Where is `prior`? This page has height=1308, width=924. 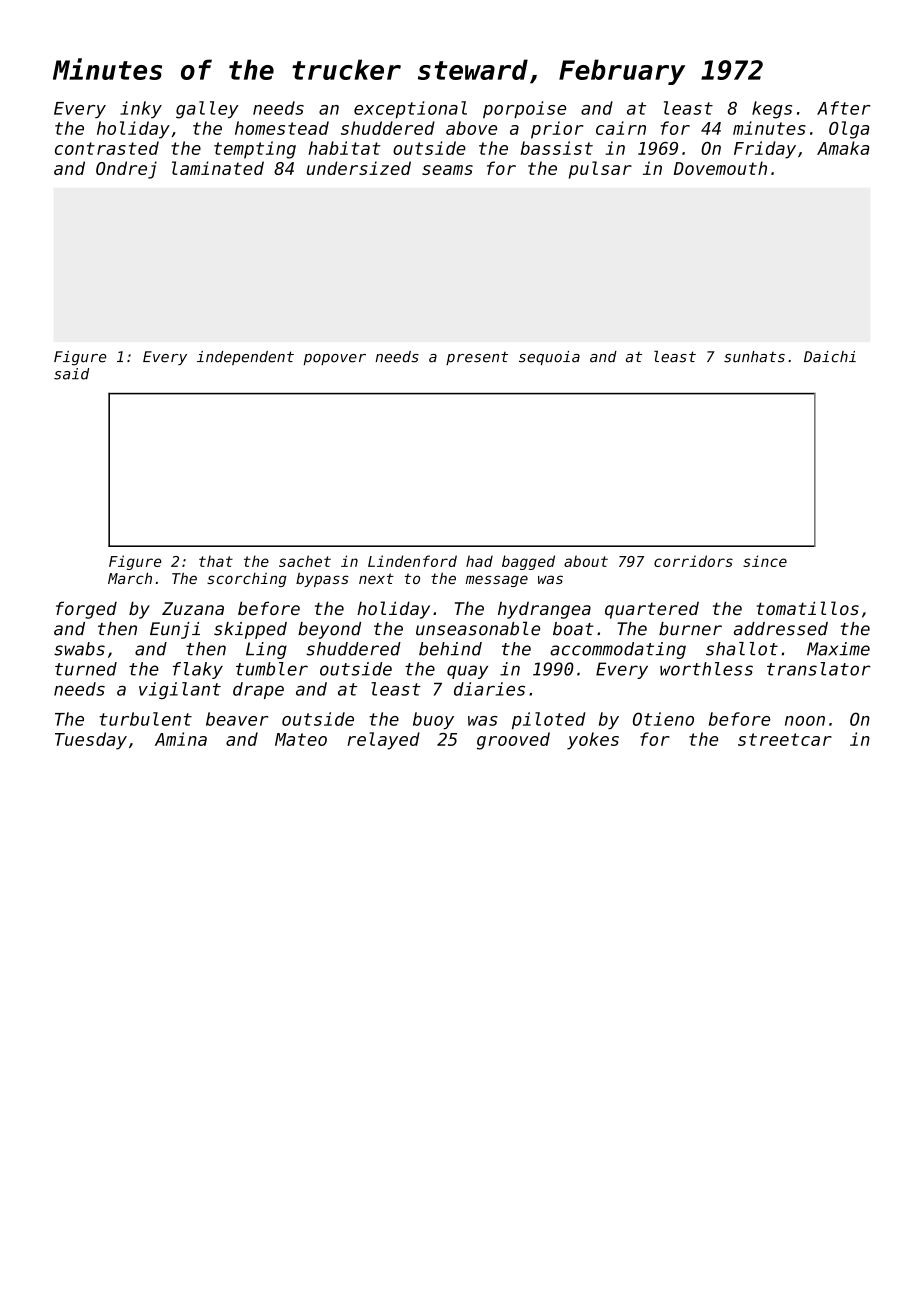
prior is located at coordinates (557, 130).
